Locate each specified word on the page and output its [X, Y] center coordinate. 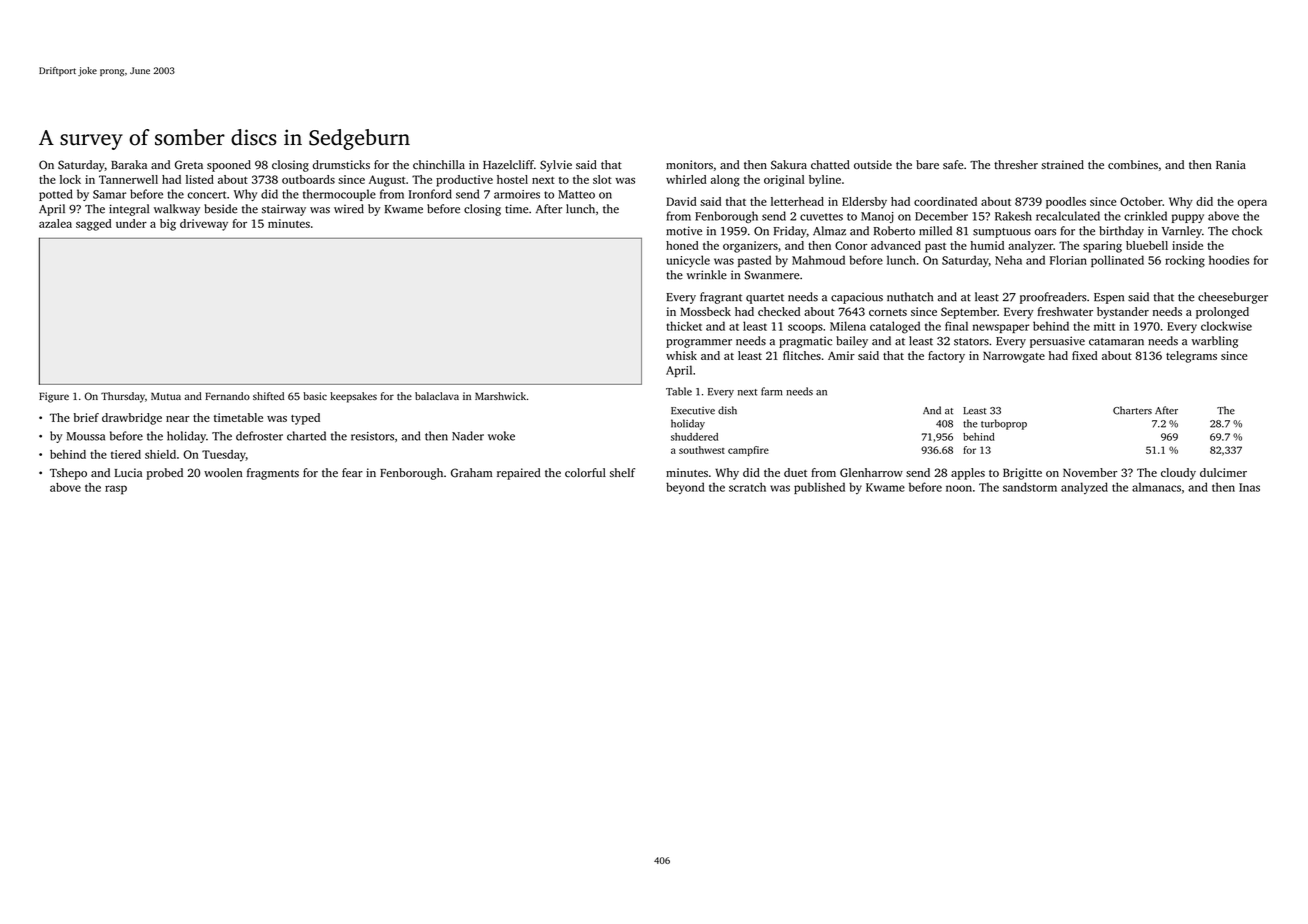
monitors [689, 164]
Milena [848, 326]
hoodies [1229, 260]
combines [1133, 164]
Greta [189, 165]
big [168, 225]
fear [352, 472]
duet [795, 472]
